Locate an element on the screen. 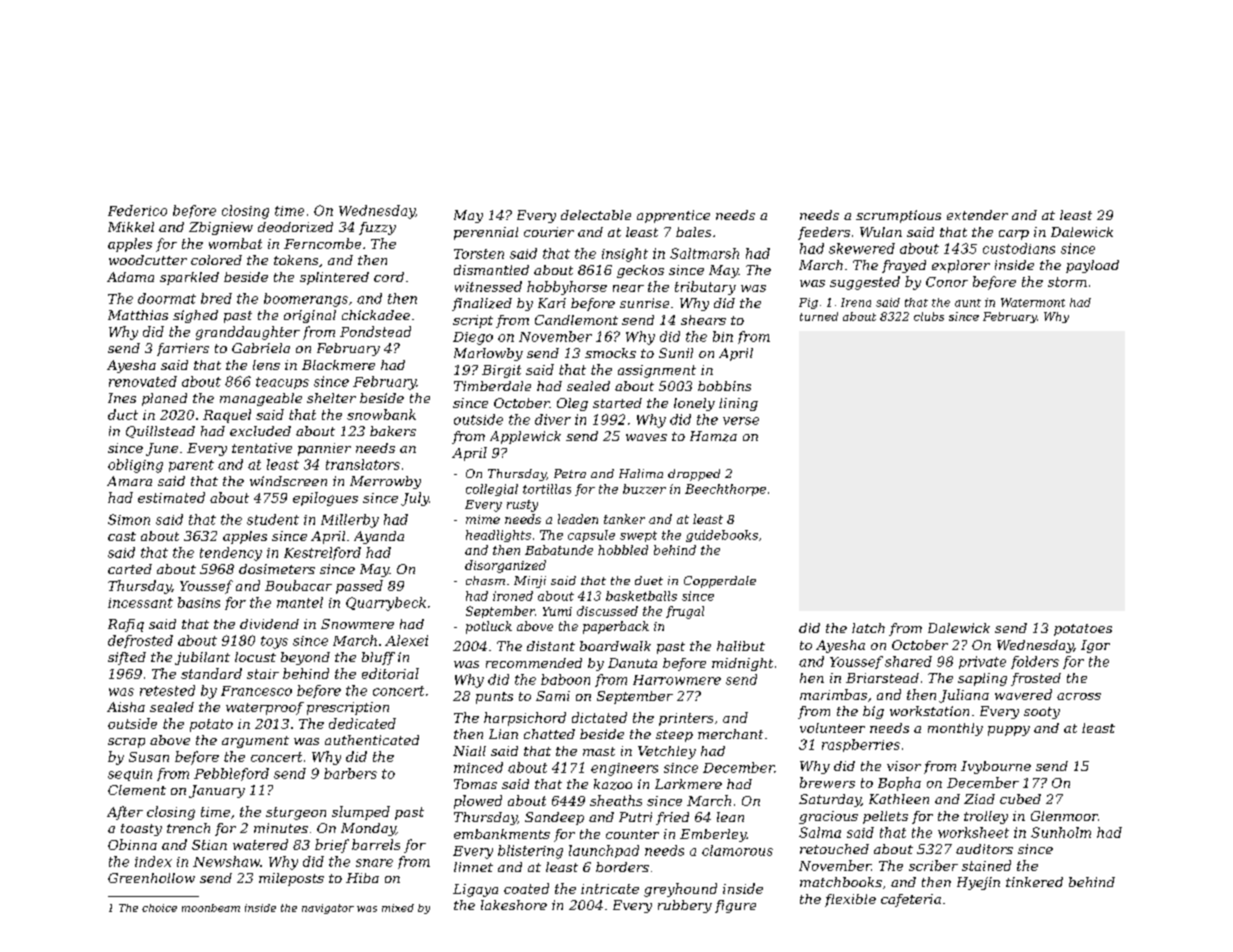 This screenshot has height=952, width=1233. guidebooks is located at coordinates (722, 536).
